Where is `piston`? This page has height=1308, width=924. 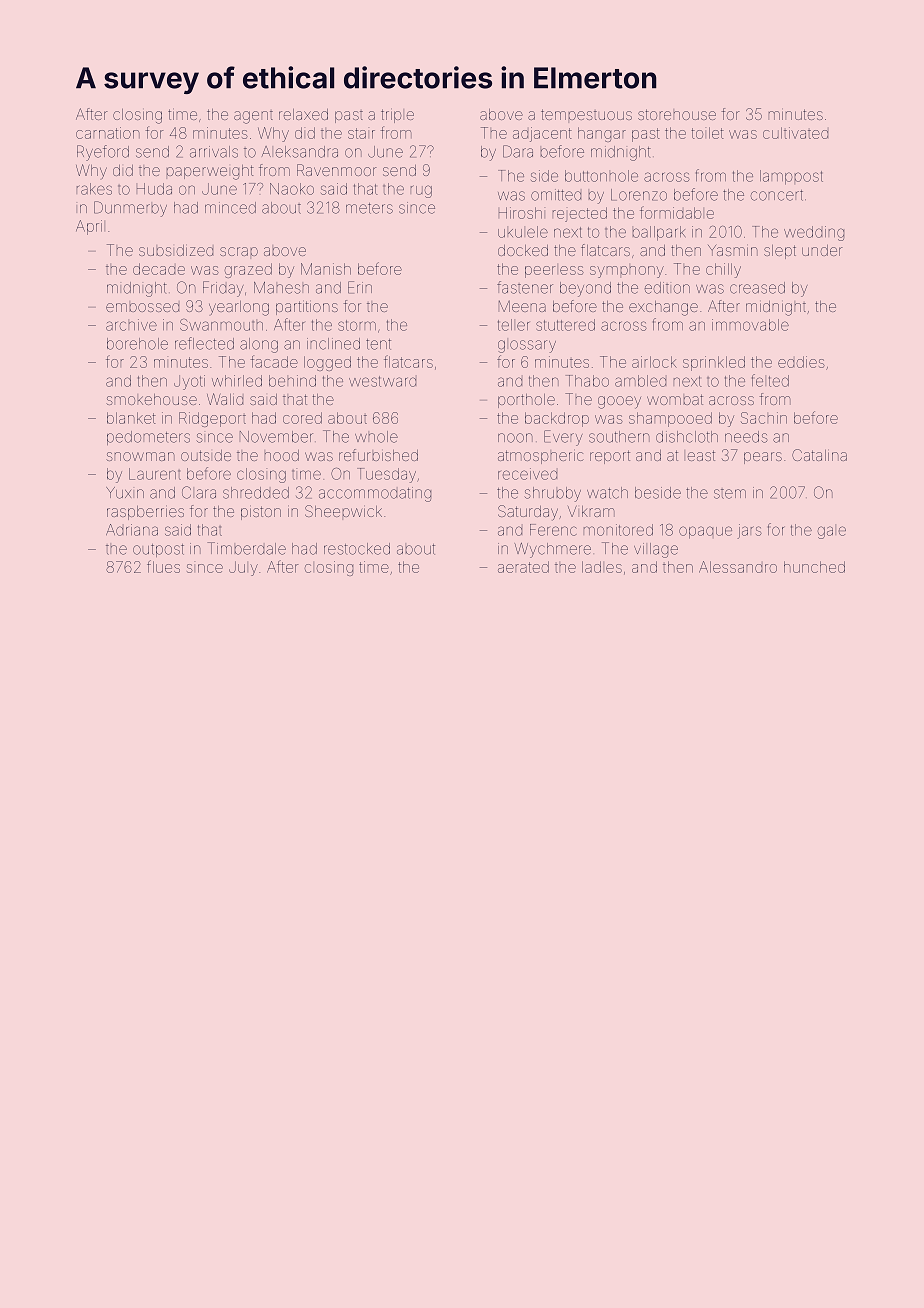
piston is located at coordinates (261, 513).
